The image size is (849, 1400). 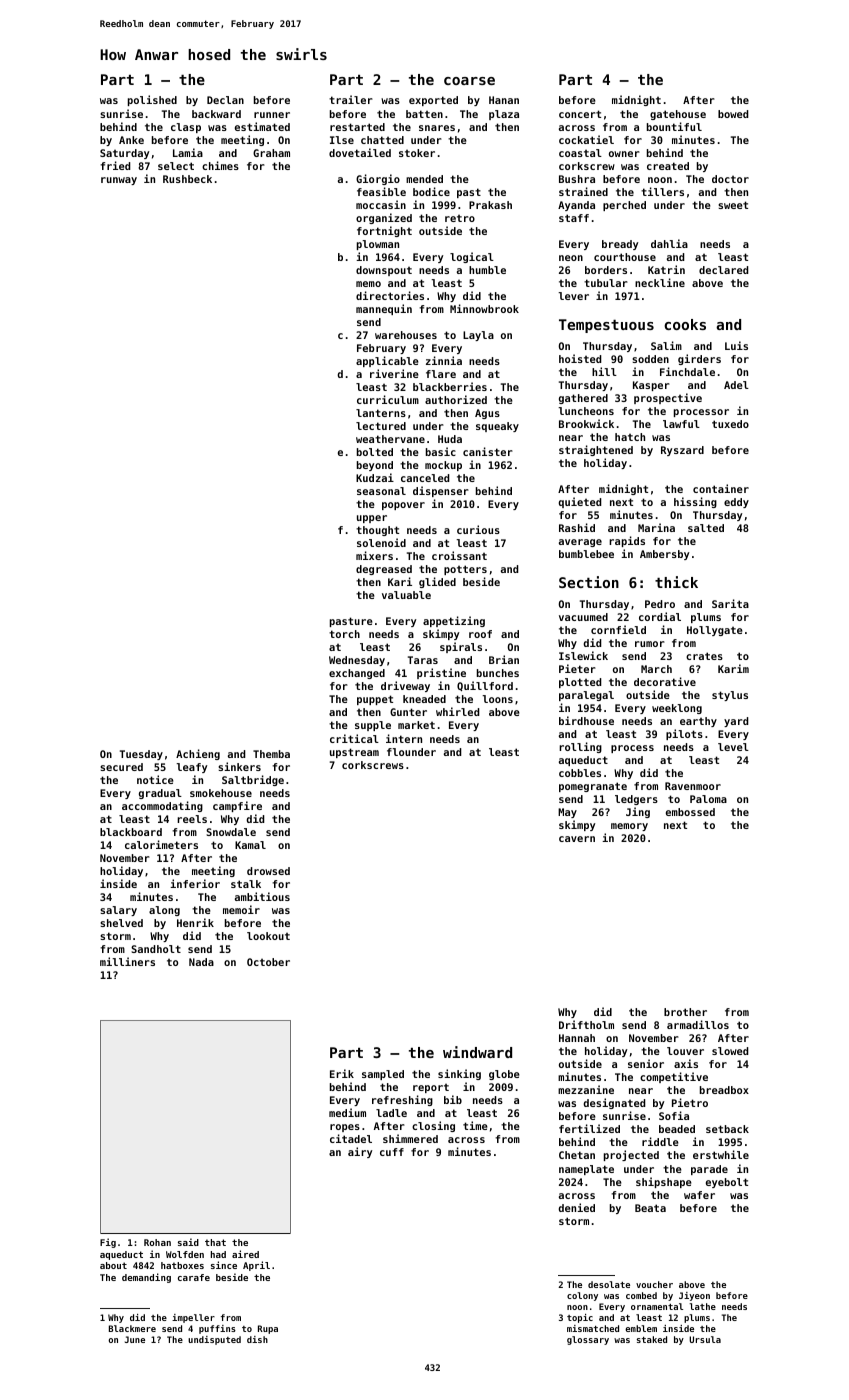 What do you see at coordinates (225, 100) in the image?
I see `Declan` at bounding box center [225, 100].
